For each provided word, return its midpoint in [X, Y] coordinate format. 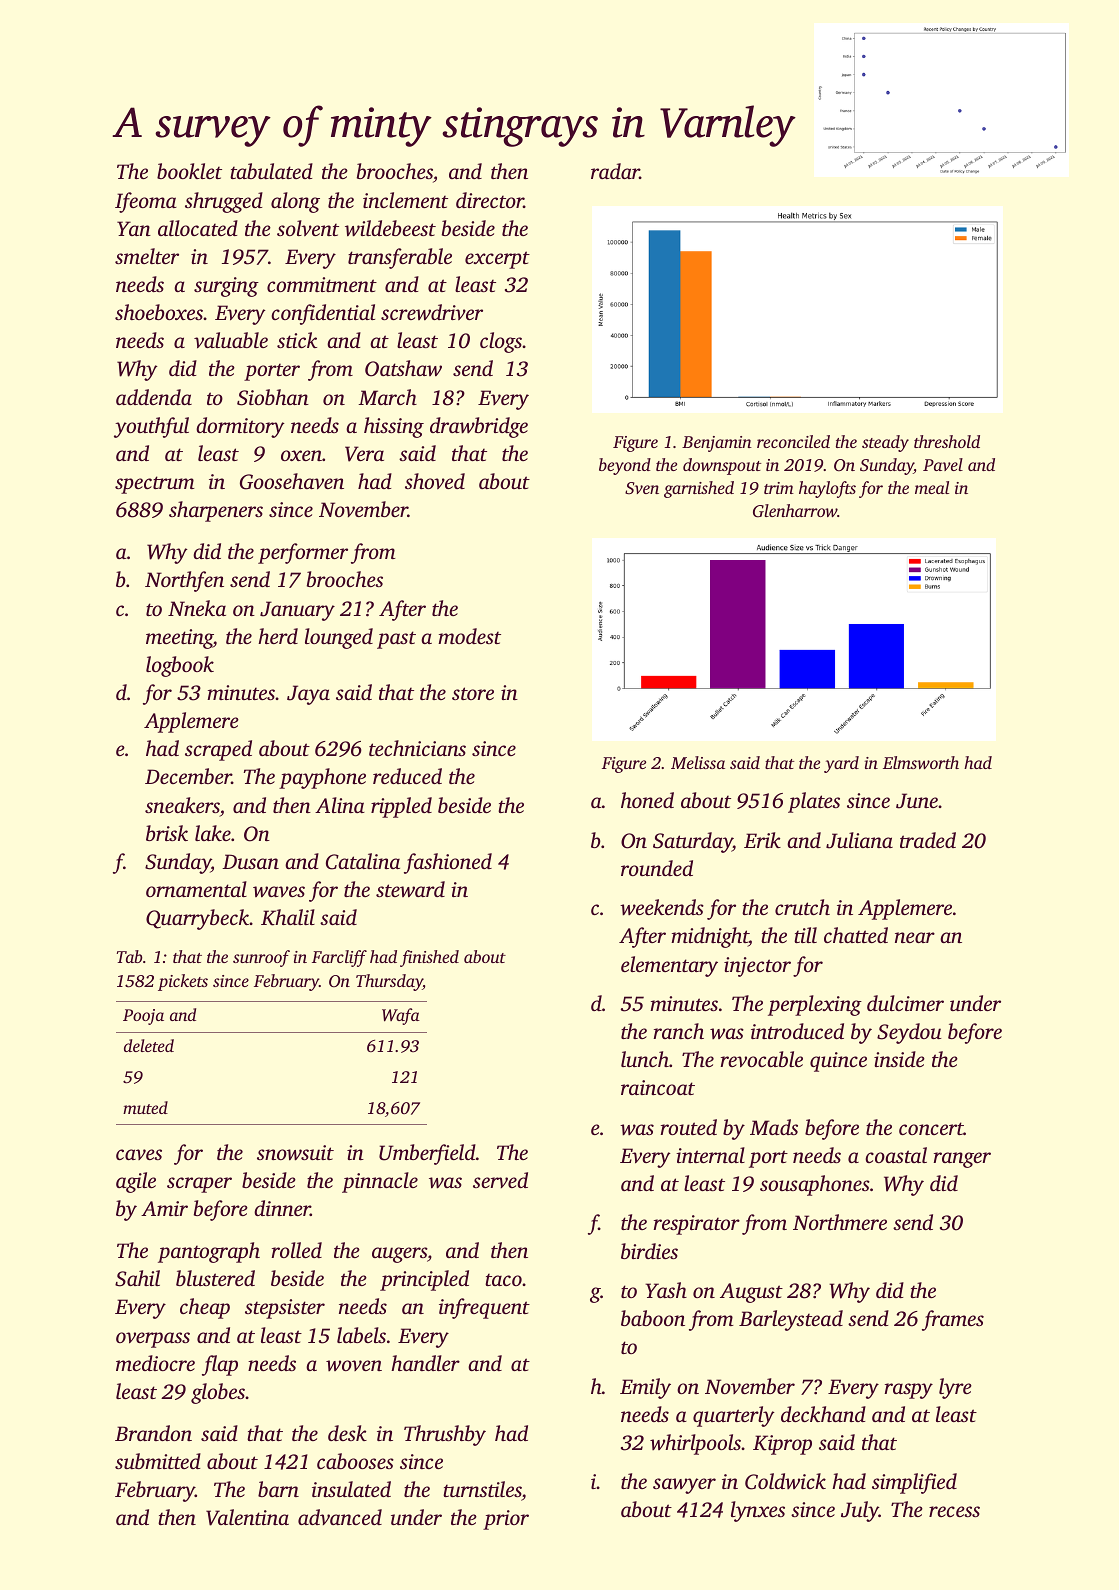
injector [757, 967]
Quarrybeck [197, 919]
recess [954, 1511]
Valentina [247, 1517]
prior [506, 1520]
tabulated [271, 171]
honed [647, 800]
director [490, 200]
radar [615, 171]
